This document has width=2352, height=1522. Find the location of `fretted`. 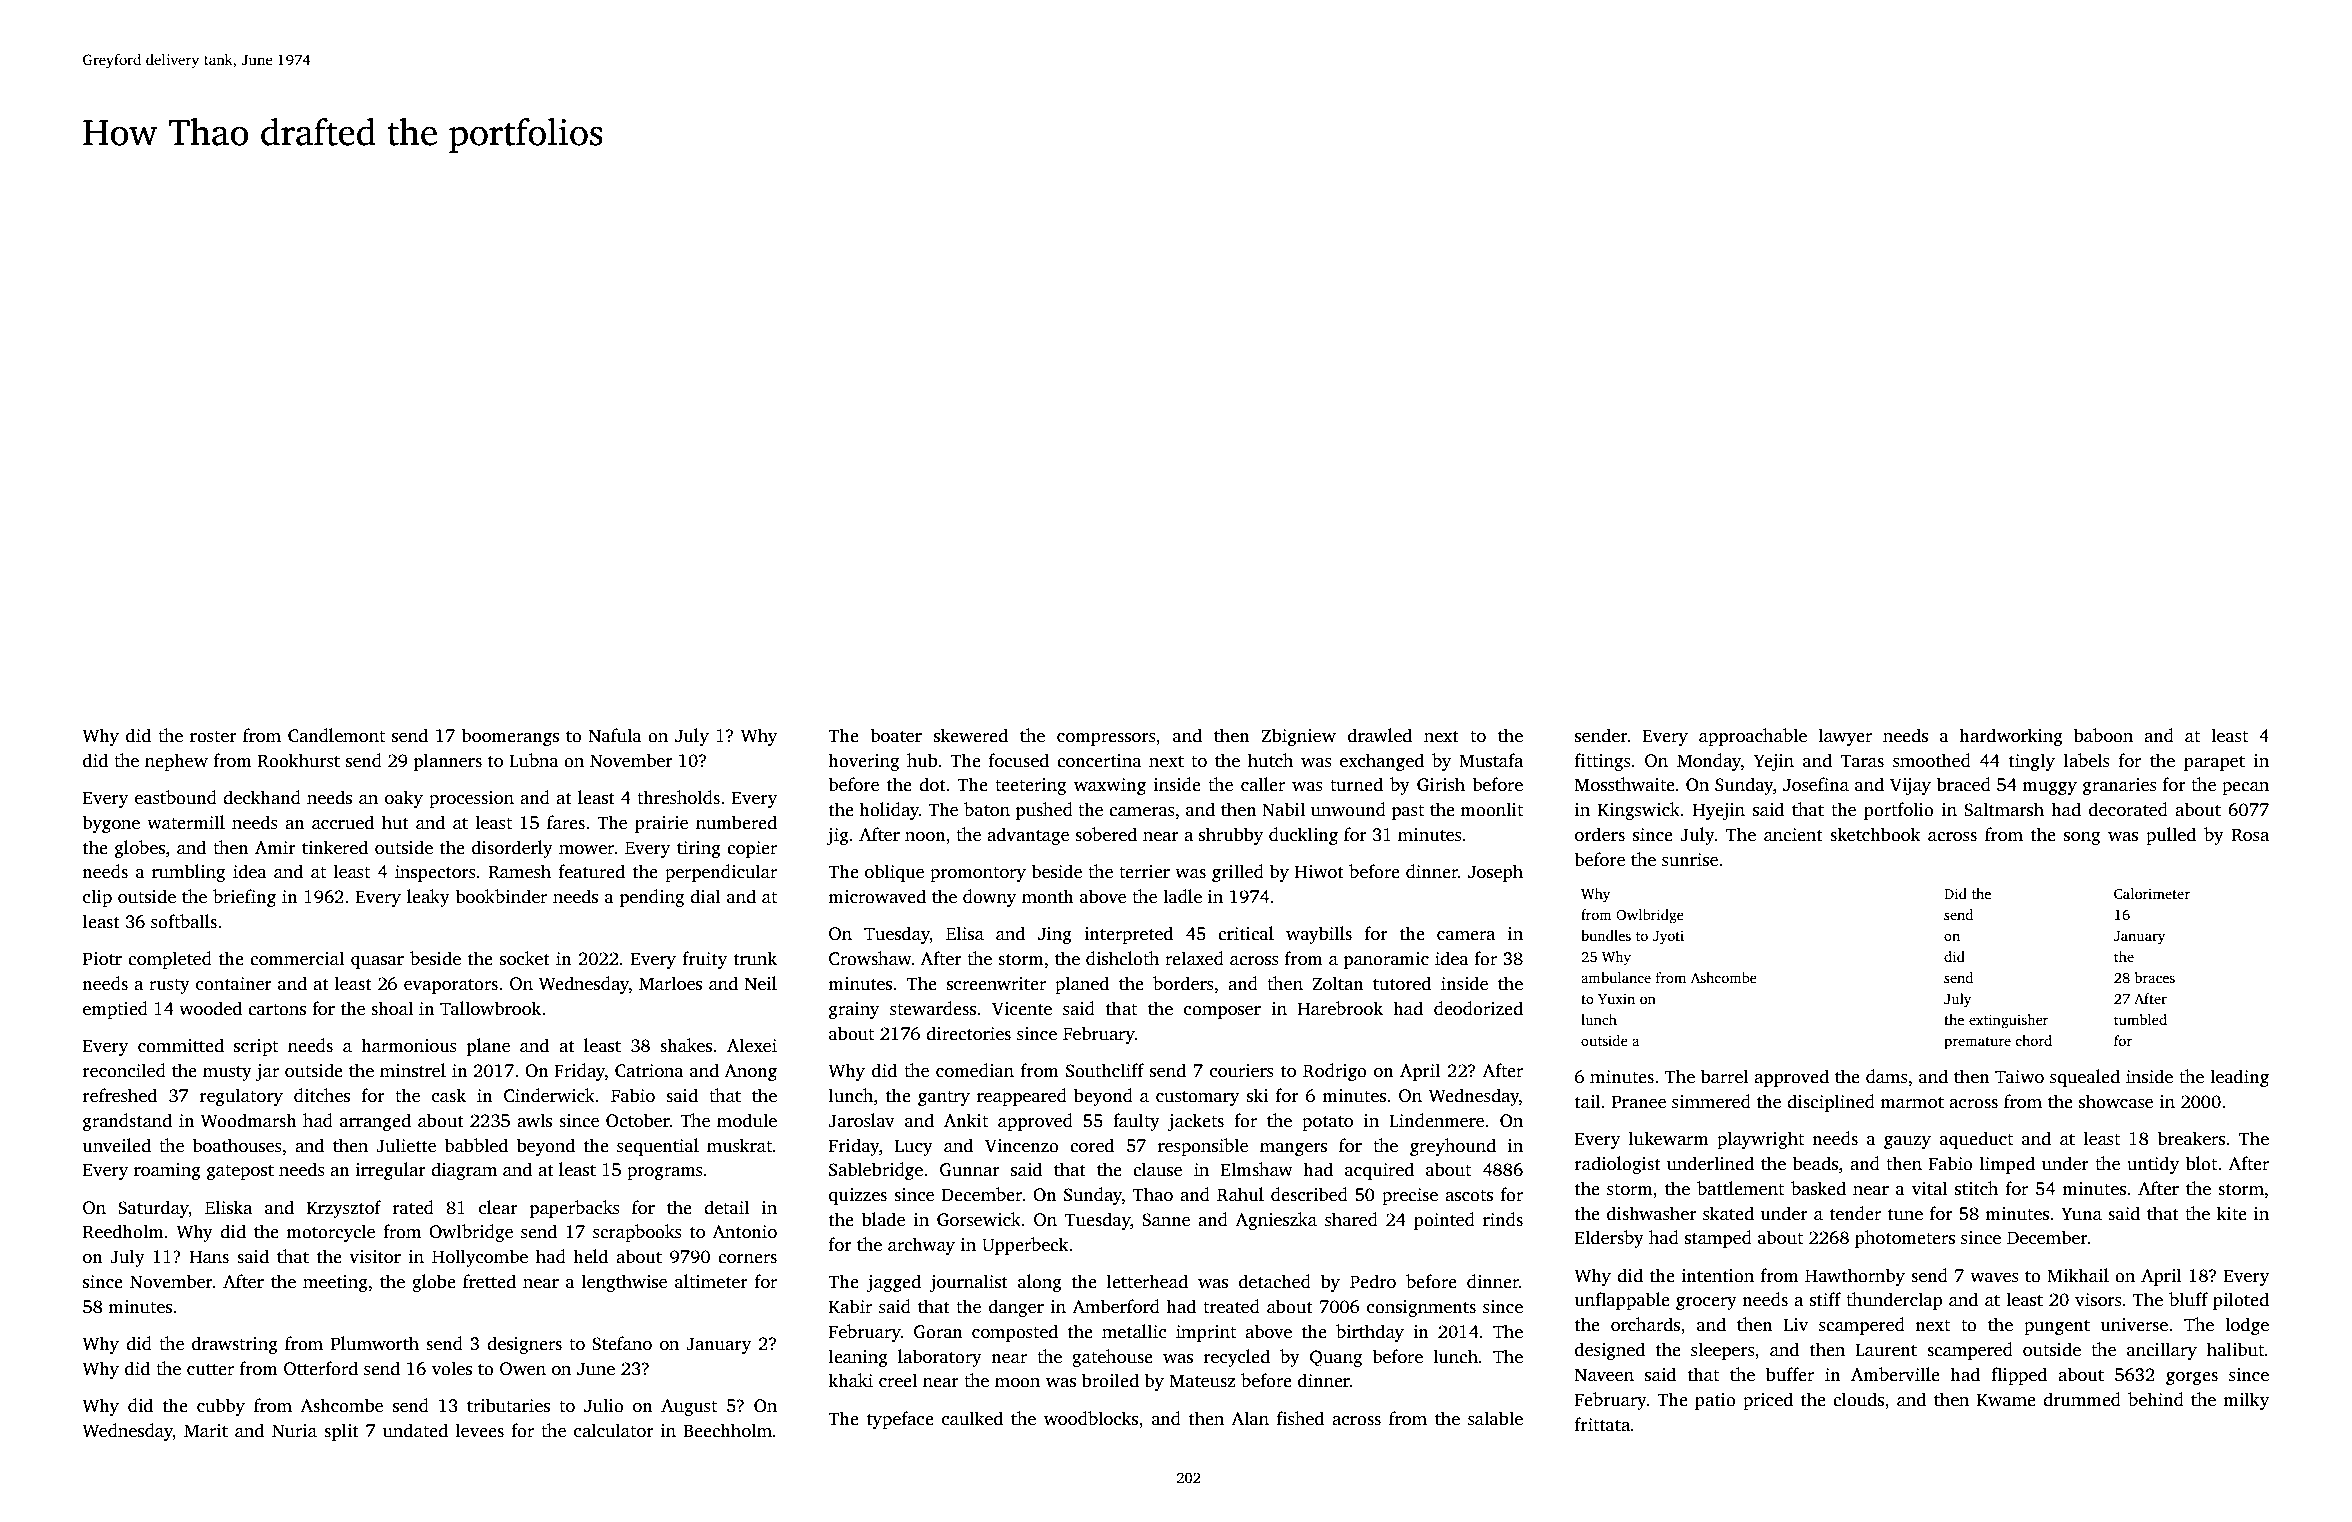

fretted is located at coordinates (489, 1281).
